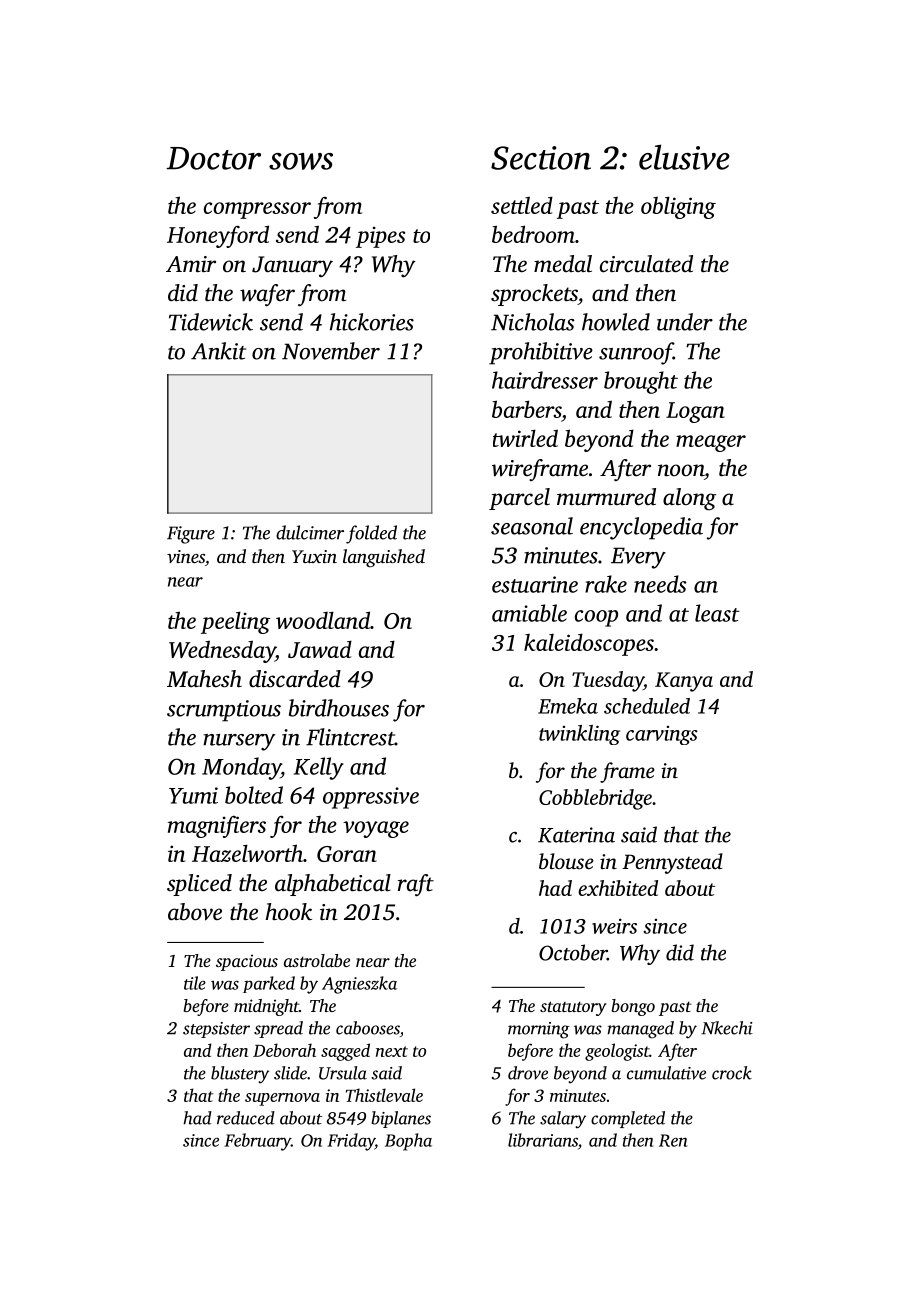 This screenshot has height=1311, width=924. I want to click on pipes, so click(380, 237).
